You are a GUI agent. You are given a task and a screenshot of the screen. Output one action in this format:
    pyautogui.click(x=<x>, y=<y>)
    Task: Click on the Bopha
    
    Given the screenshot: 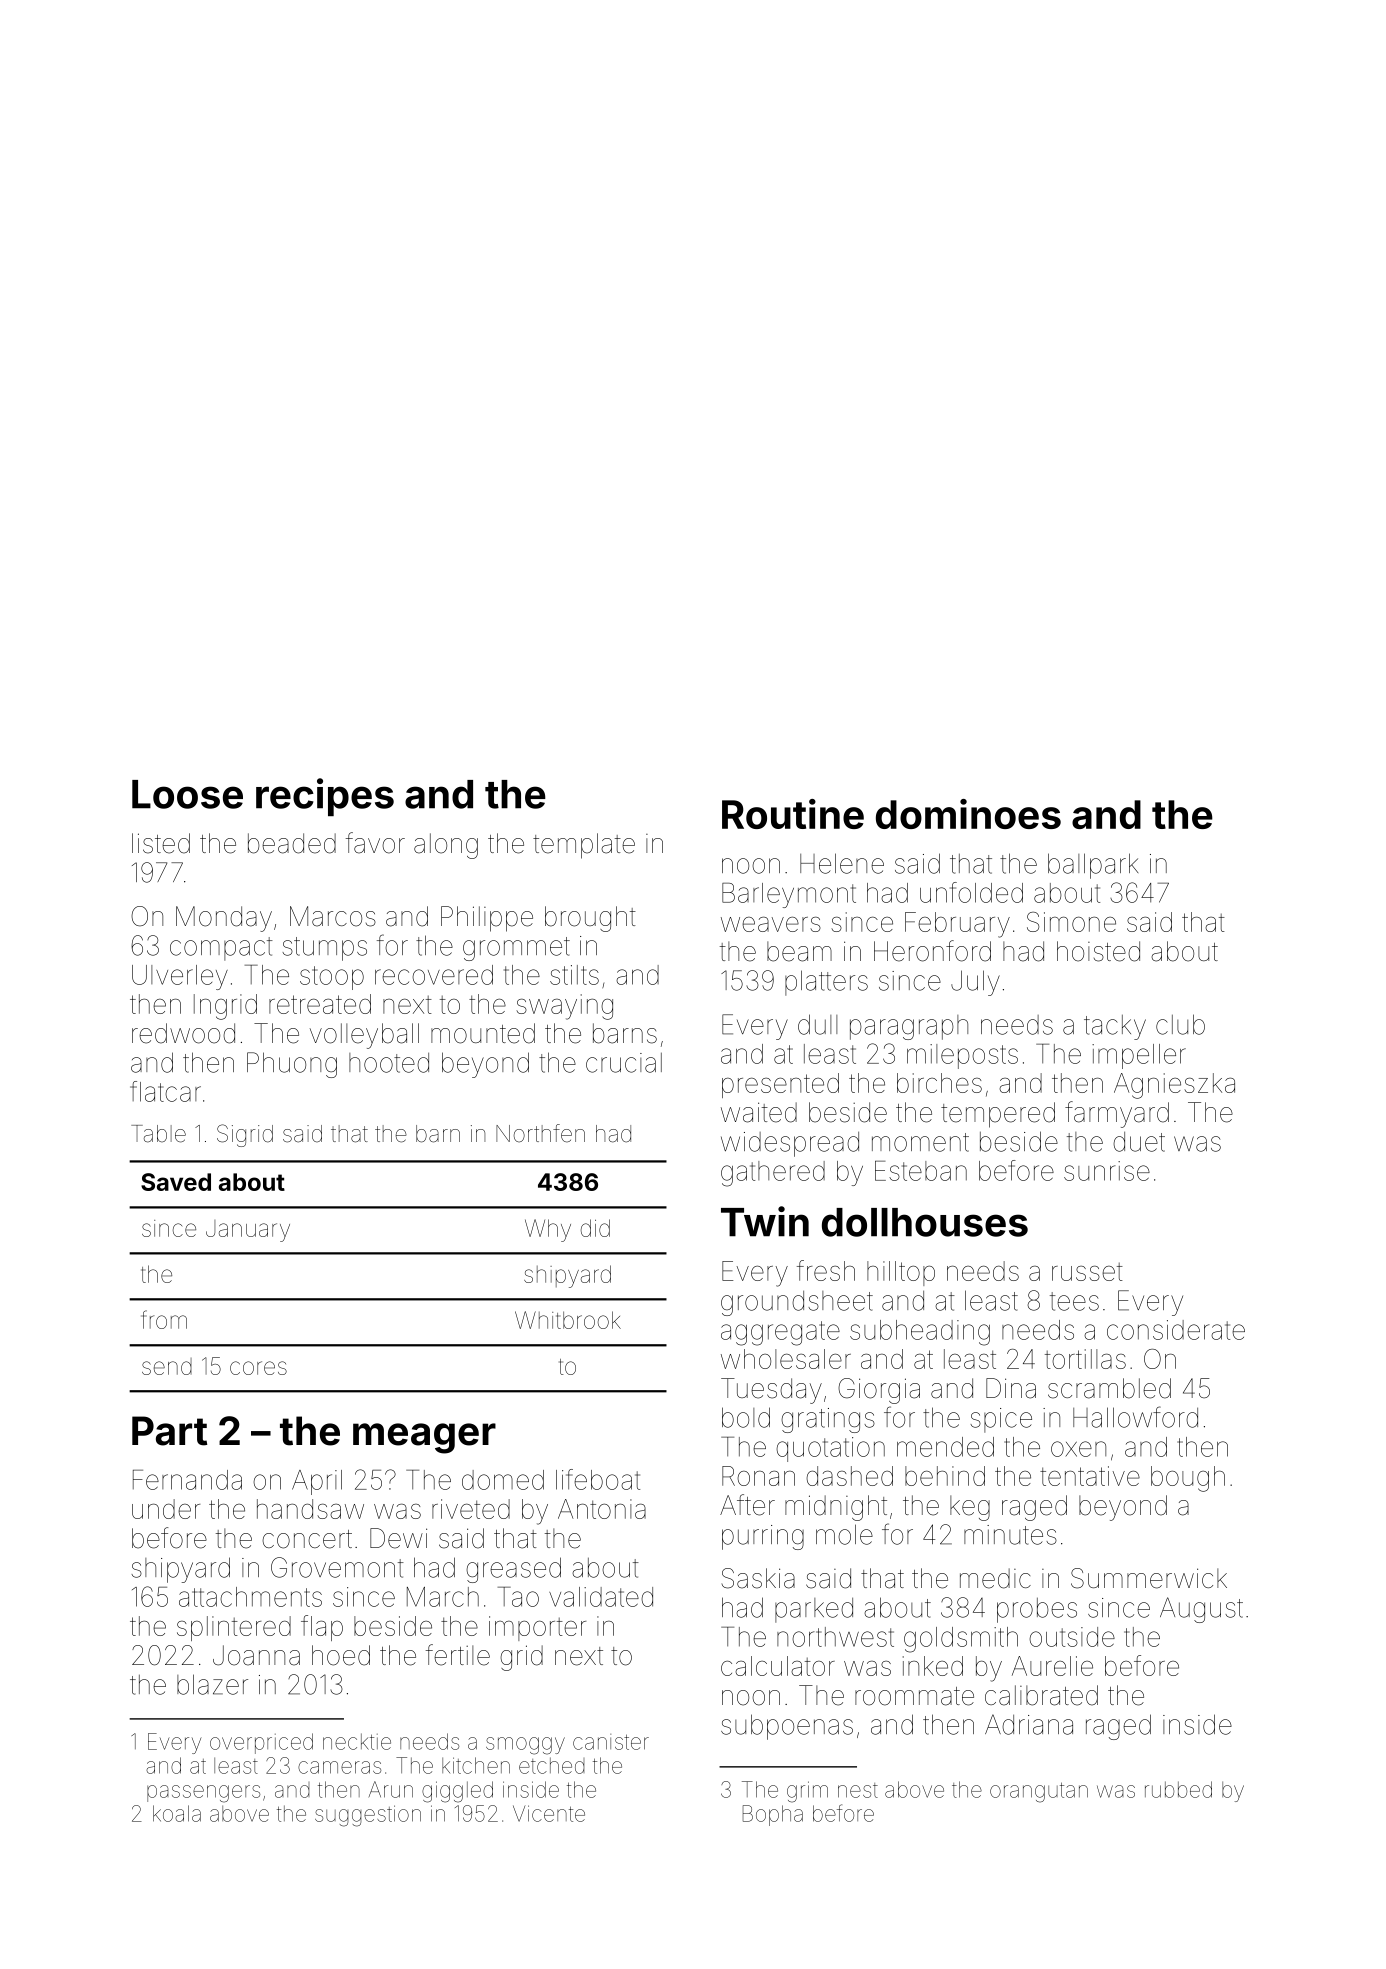 What is the action you would take?
    pyautogui.click(x=773, y=1815)
